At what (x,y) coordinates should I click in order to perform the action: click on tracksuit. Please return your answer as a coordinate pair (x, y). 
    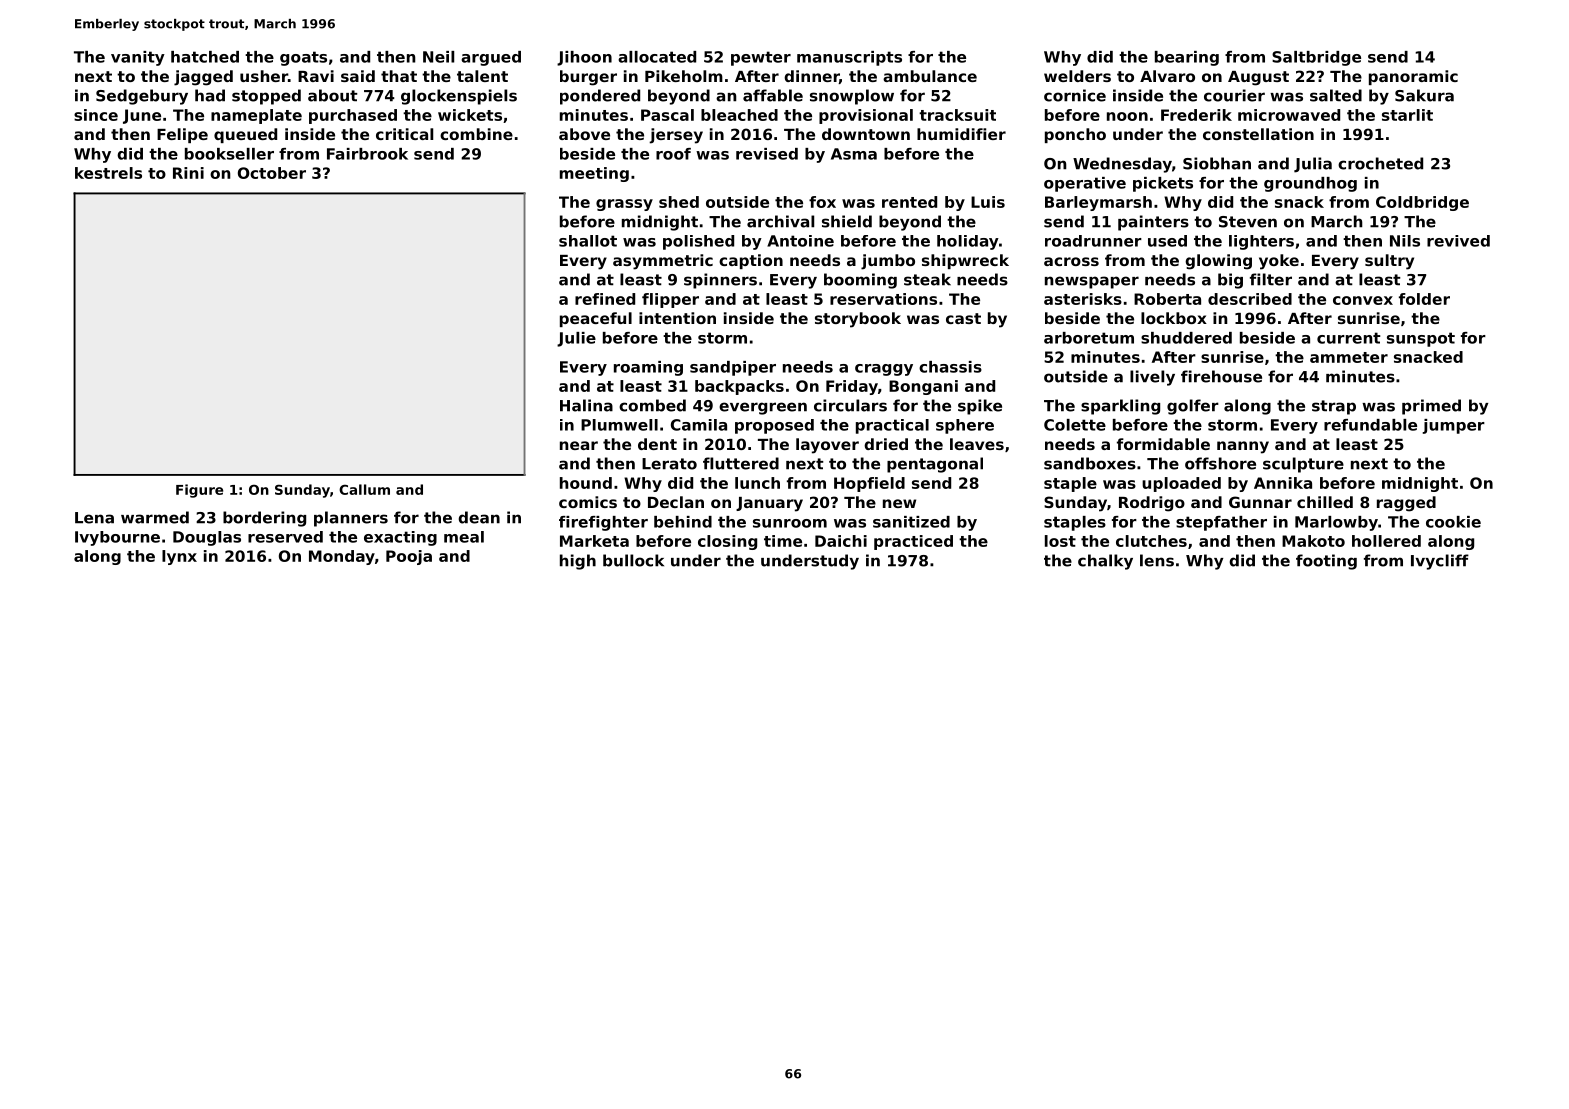
    Looking at the image, I should click on (957, 115).
